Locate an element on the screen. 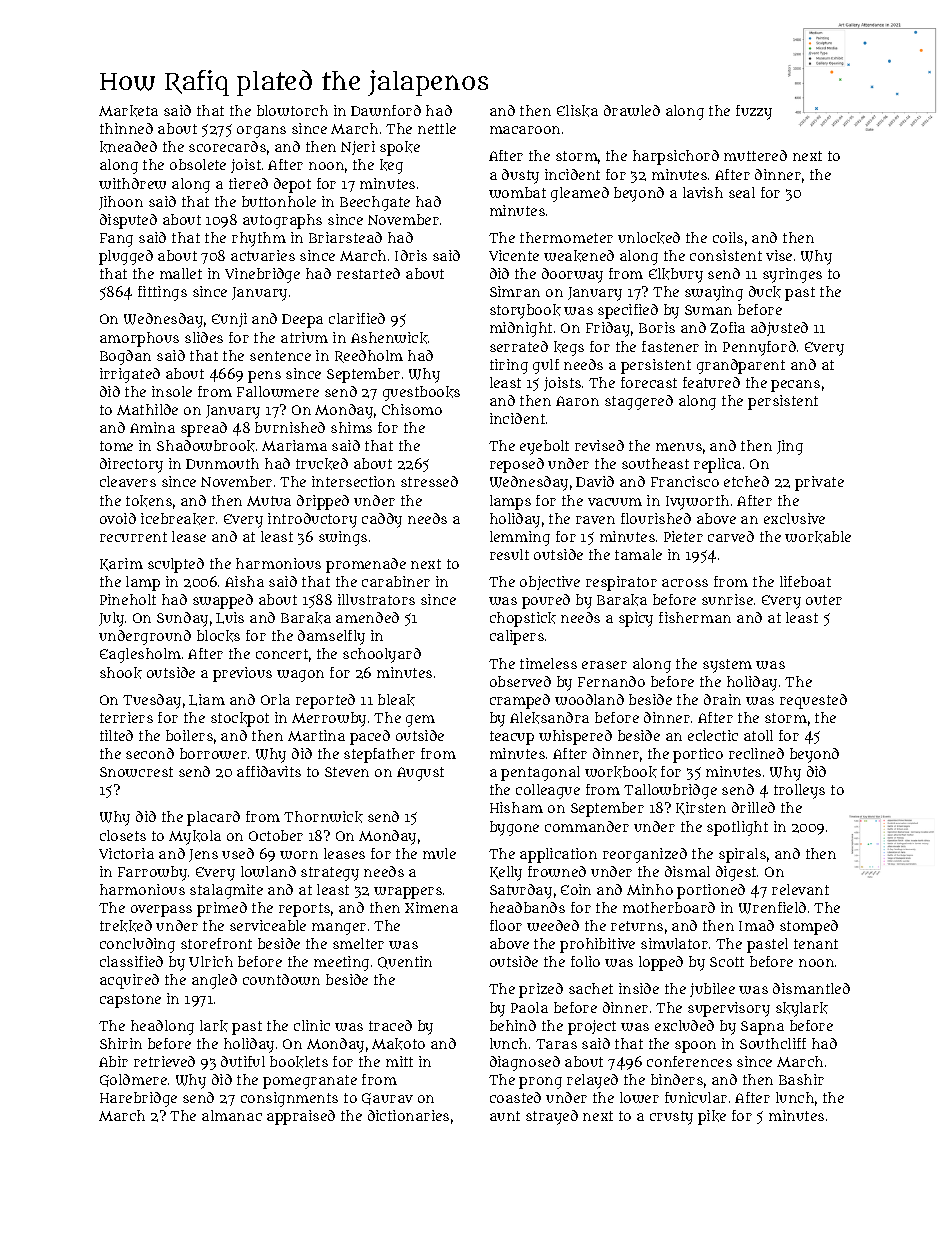 The height and width of the screenshot is (1233, 952). dictionaries is located at coordinates (408, 1115).
